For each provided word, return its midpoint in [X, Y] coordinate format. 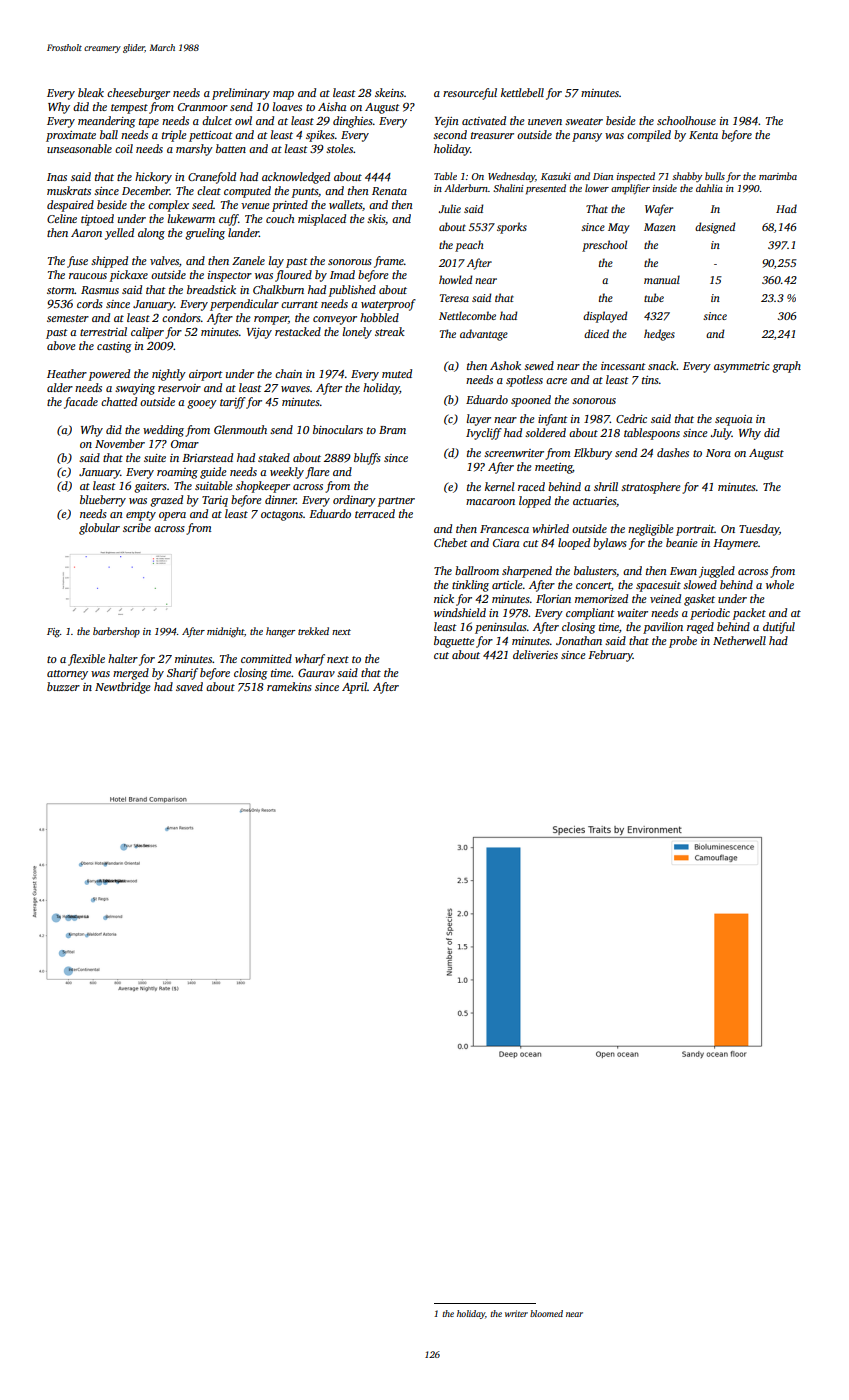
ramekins [289, 686]
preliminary [241, 94]
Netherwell [739, 640]
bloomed [546, 1313]
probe [683, 642]
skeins [389, 92]
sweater [584, 121]
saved [189, 686]
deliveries [535, 654]
